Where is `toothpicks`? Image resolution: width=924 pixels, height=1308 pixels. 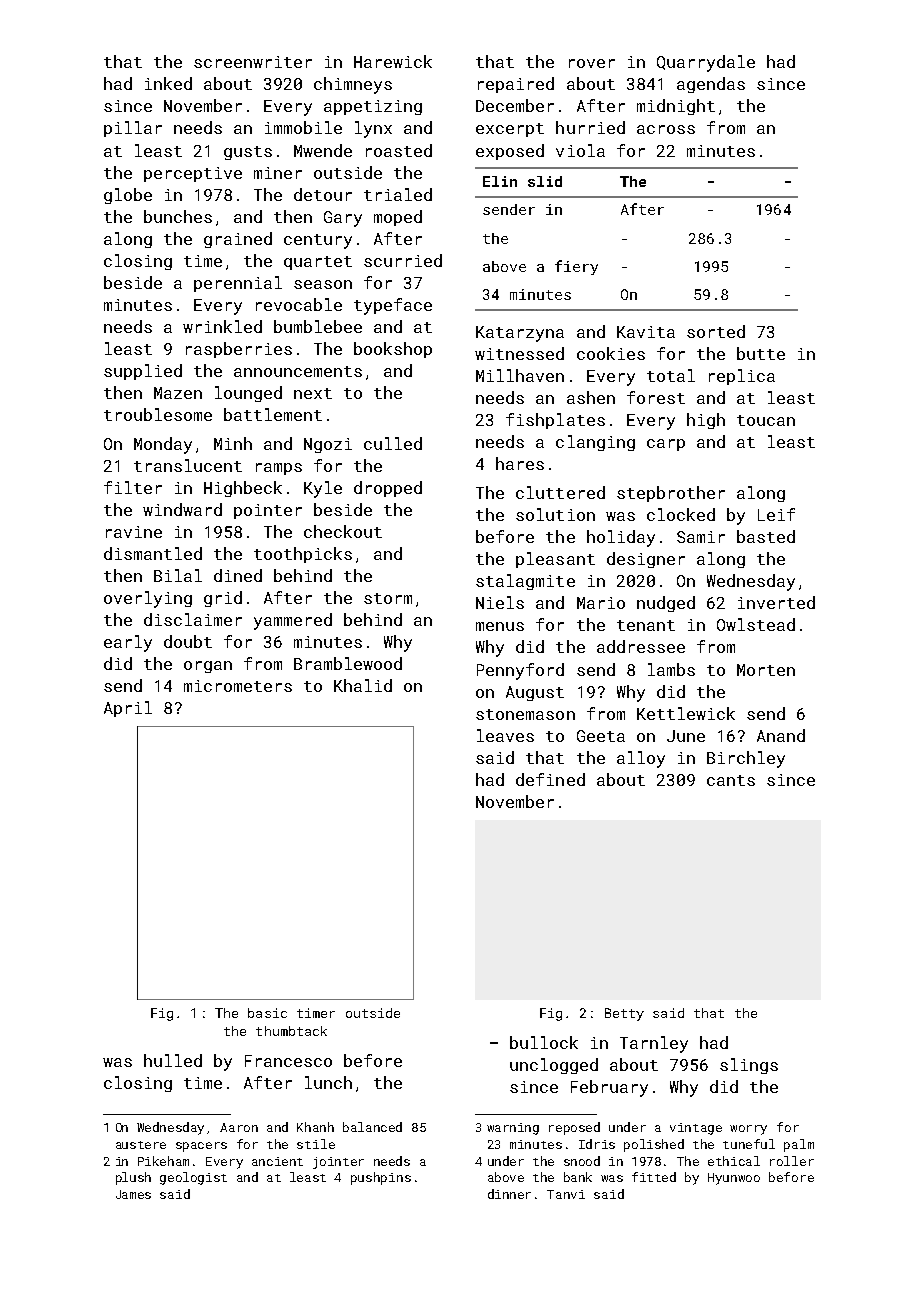 toothpicks is located at coordinates (303, 555).
